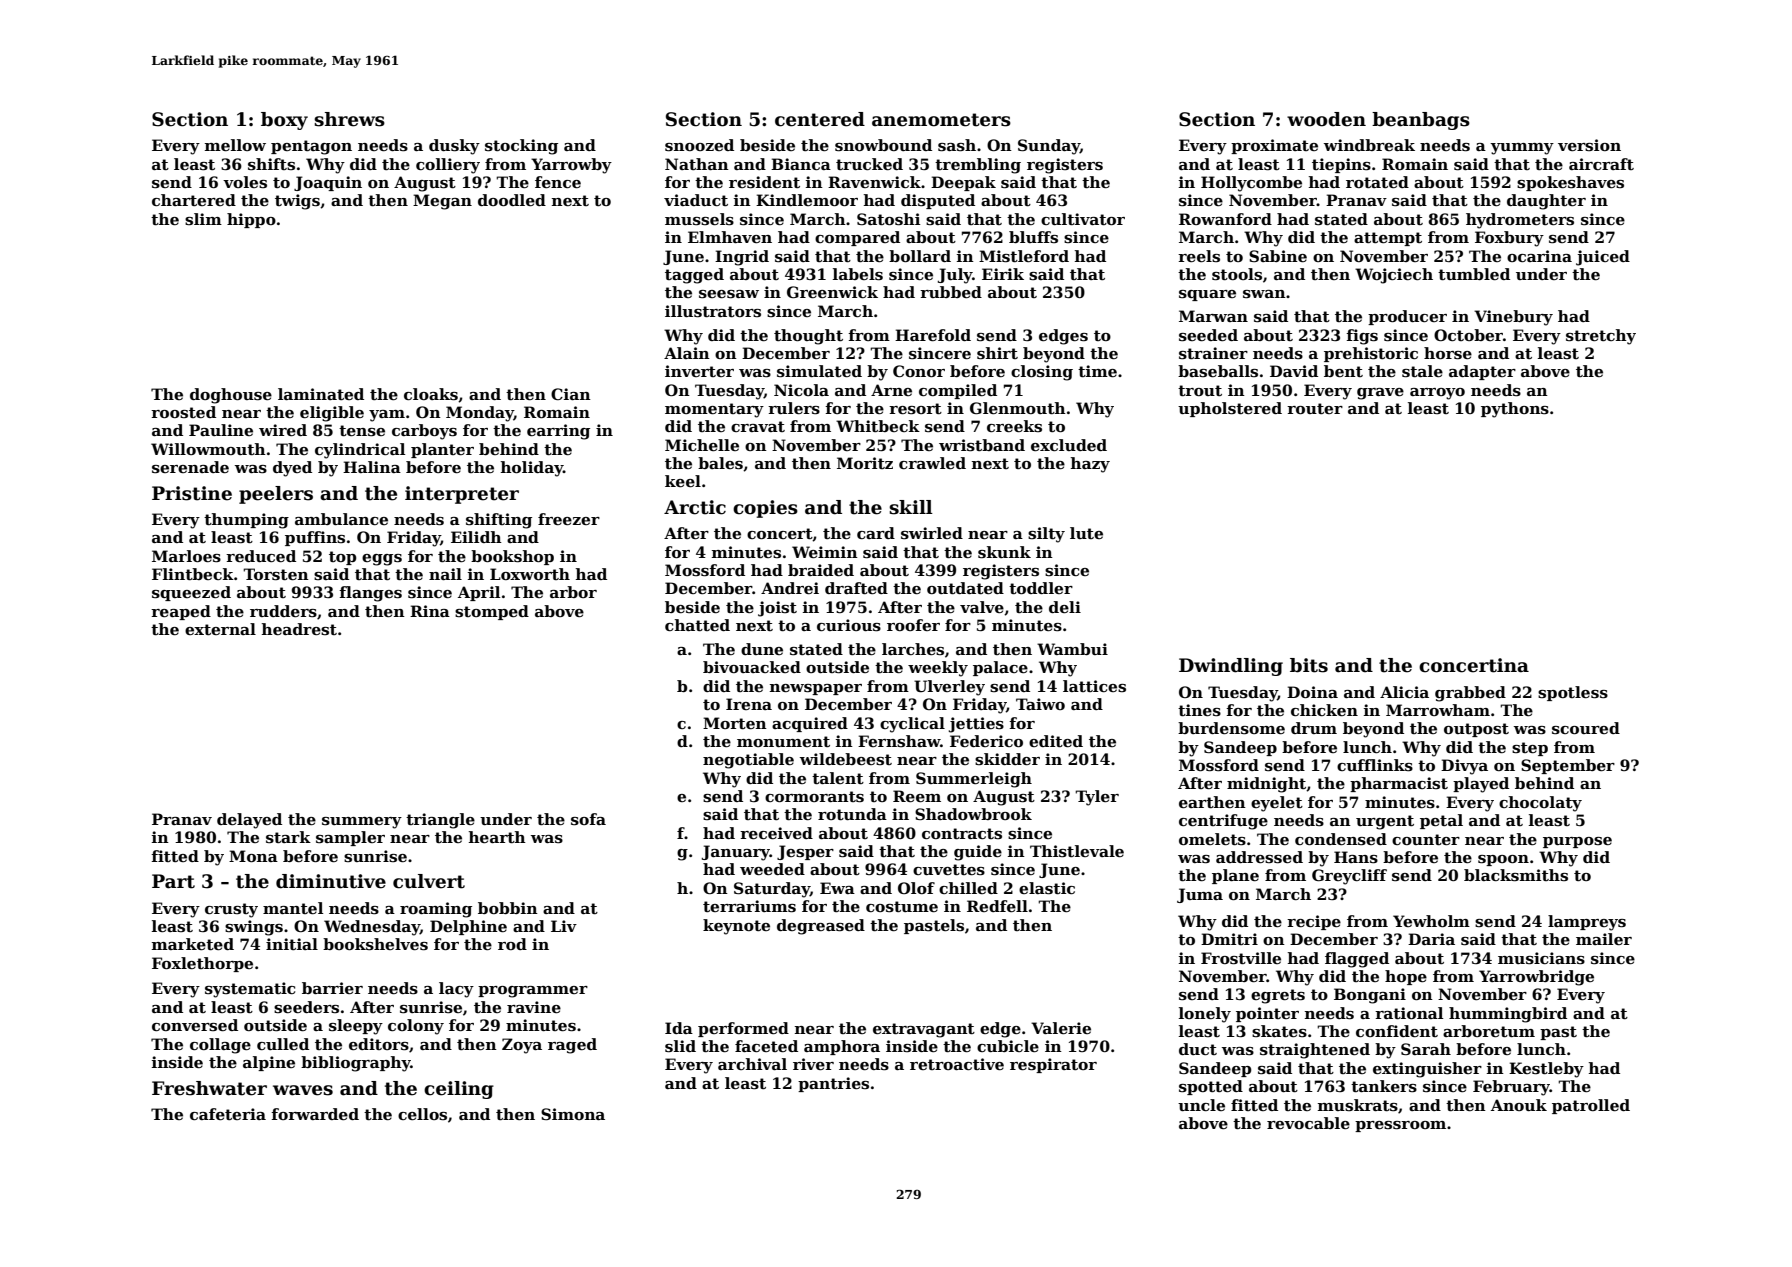 This screenshot has height=1267, width=1792. Describe the element at coordinates (422, 1114) in the screenshot. I see `cellos` at that location.
